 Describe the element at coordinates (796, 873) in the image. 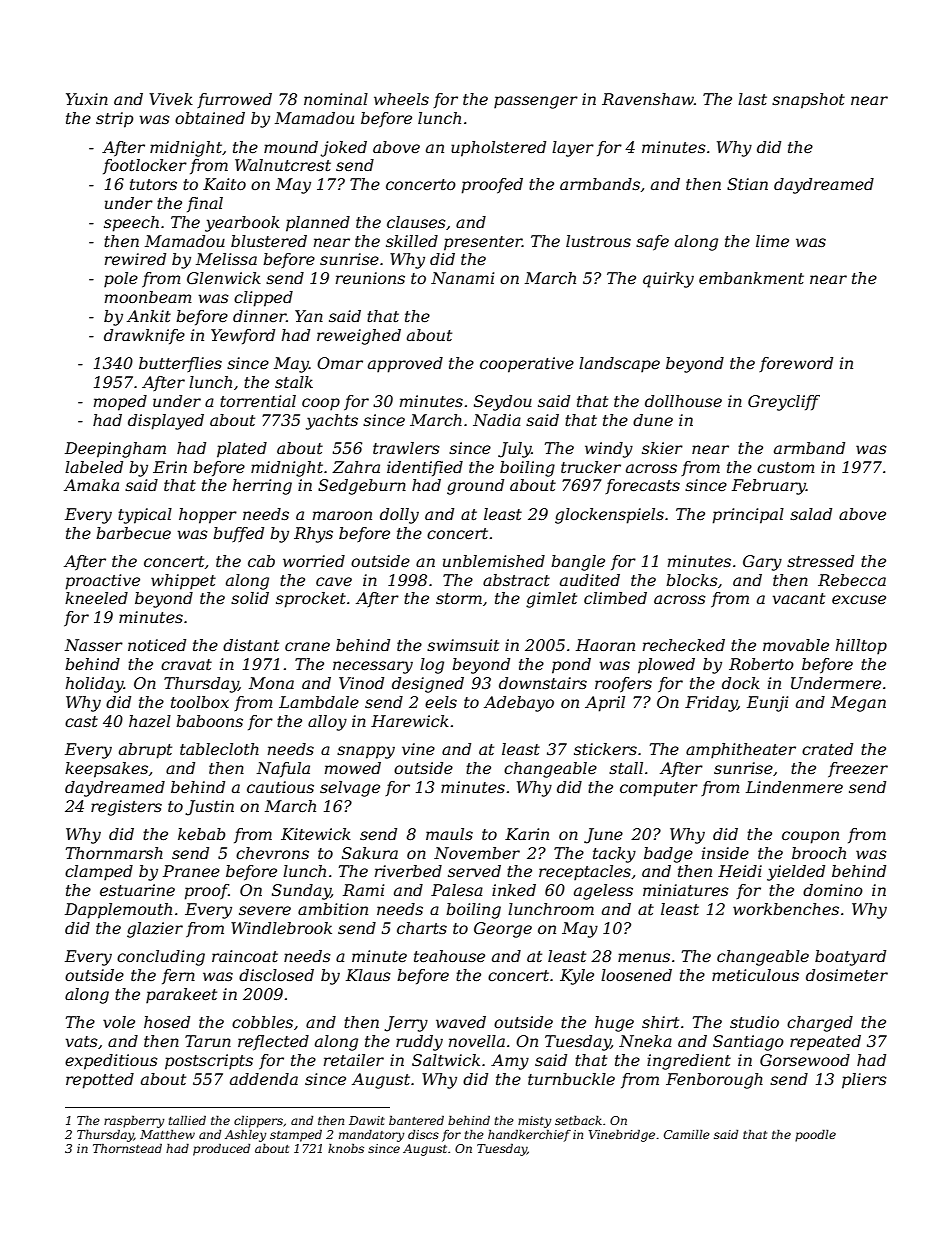

I see `yielded` at that location.
